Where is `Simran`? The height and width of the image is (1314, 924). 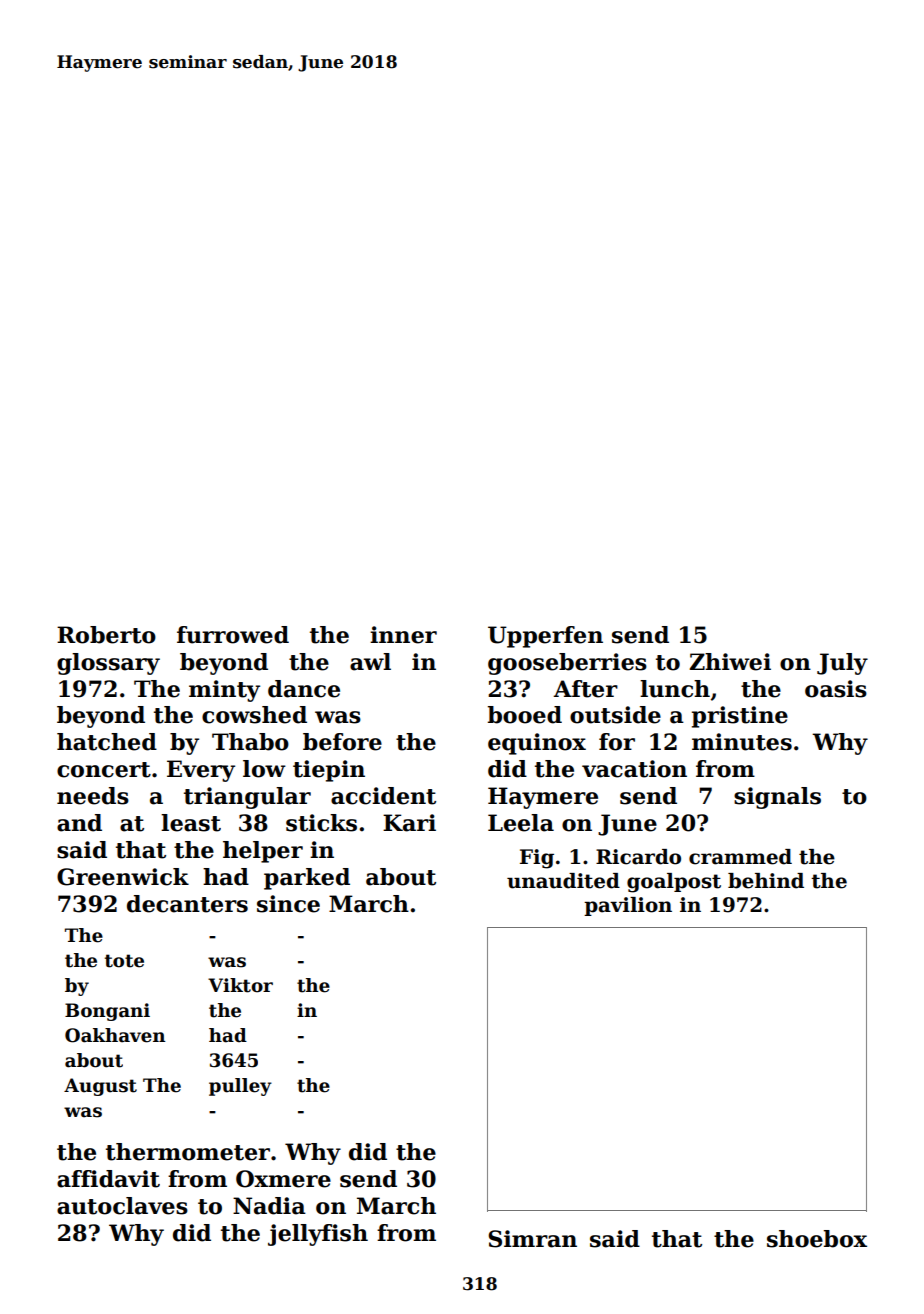
Simran is located at coordinates (532, 1239).
